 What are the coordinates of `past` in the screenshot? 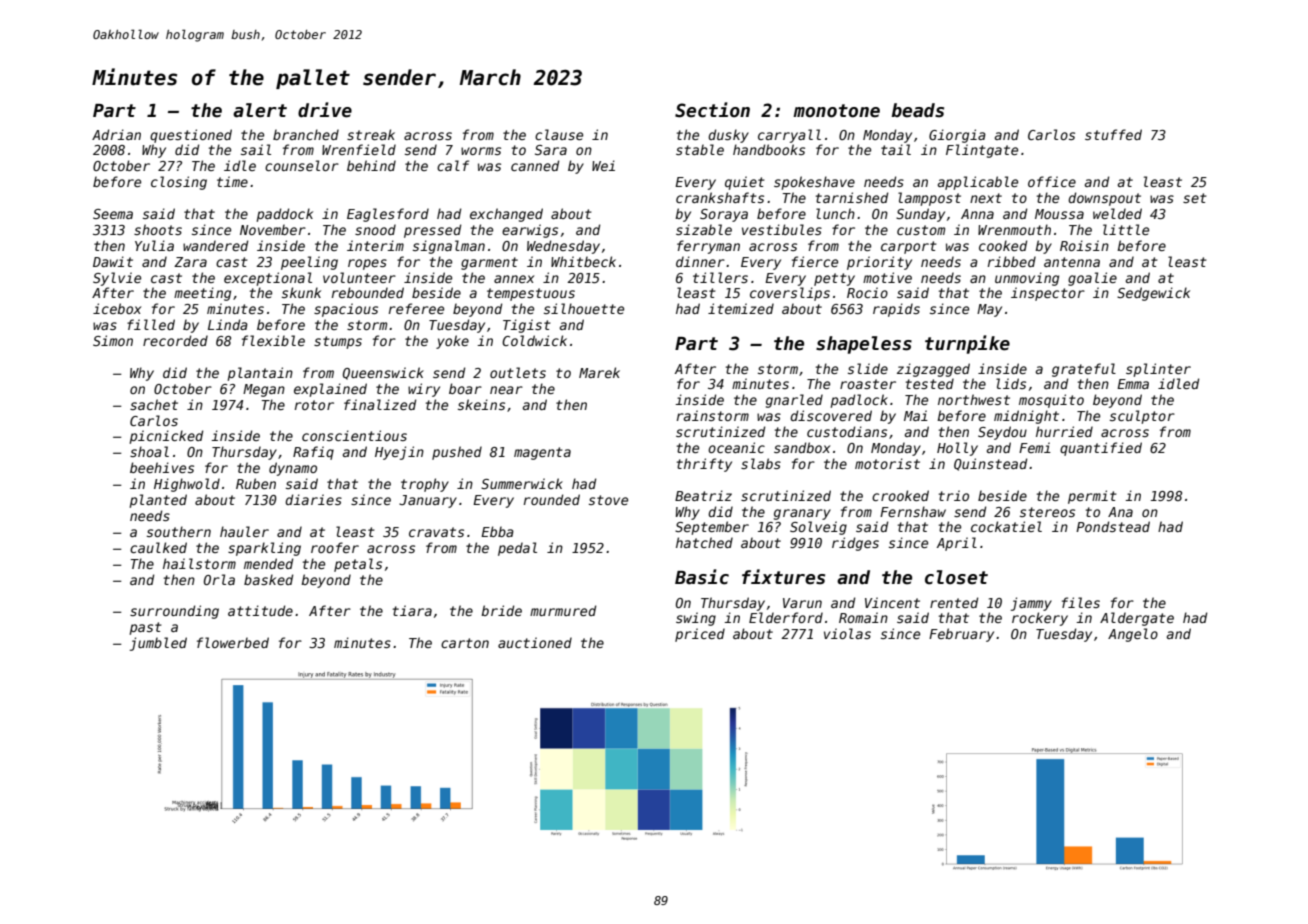 It's located at (145, 628).
